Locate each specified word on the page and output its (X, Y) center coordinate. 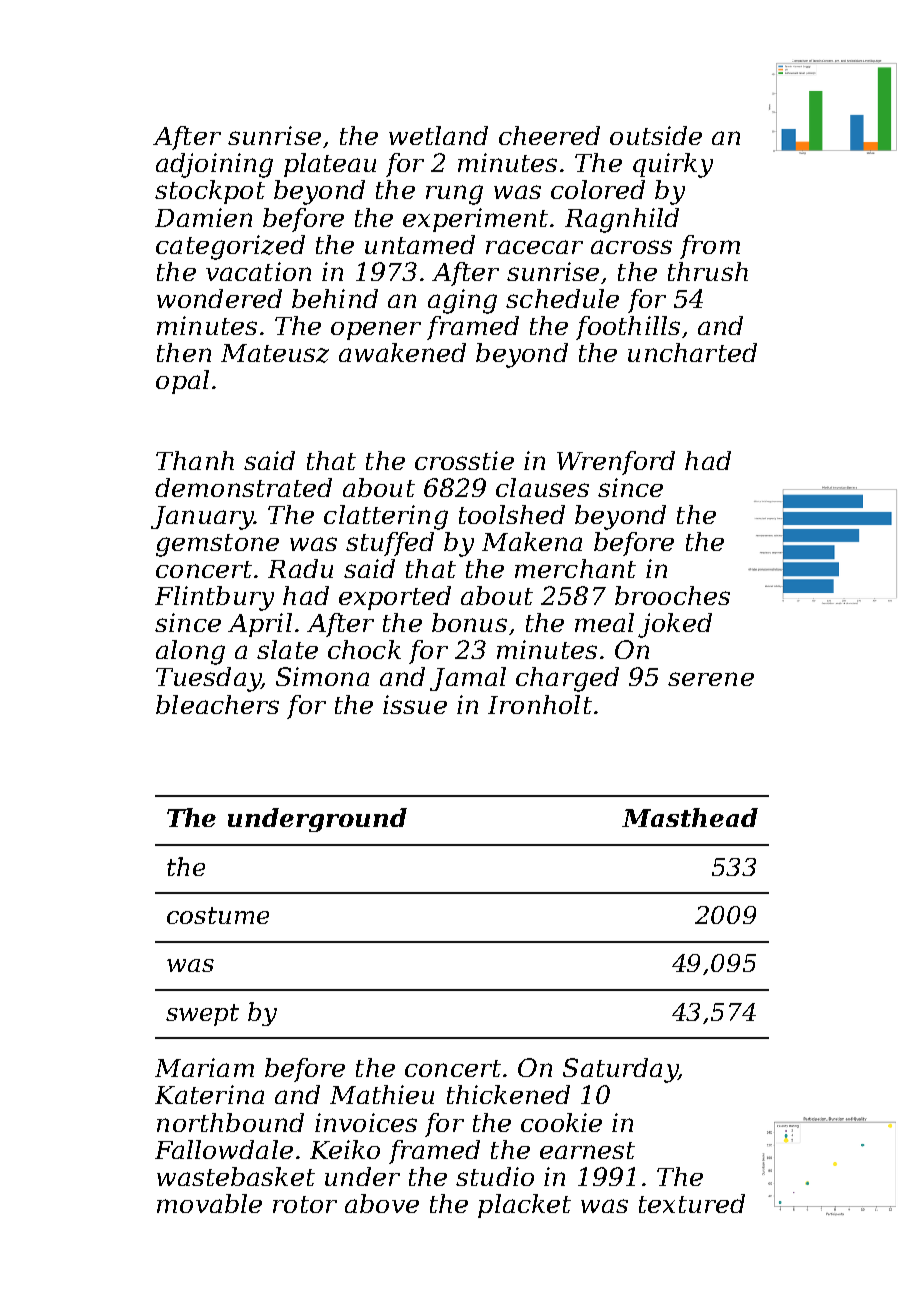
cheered (549, 135)
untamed (420, 244)
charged (567, 679)
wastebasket (236, 1176)
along (190, 652)
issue (415, 704)
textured (692, 1203)
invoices (366, 1122)
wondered (219, 298)
